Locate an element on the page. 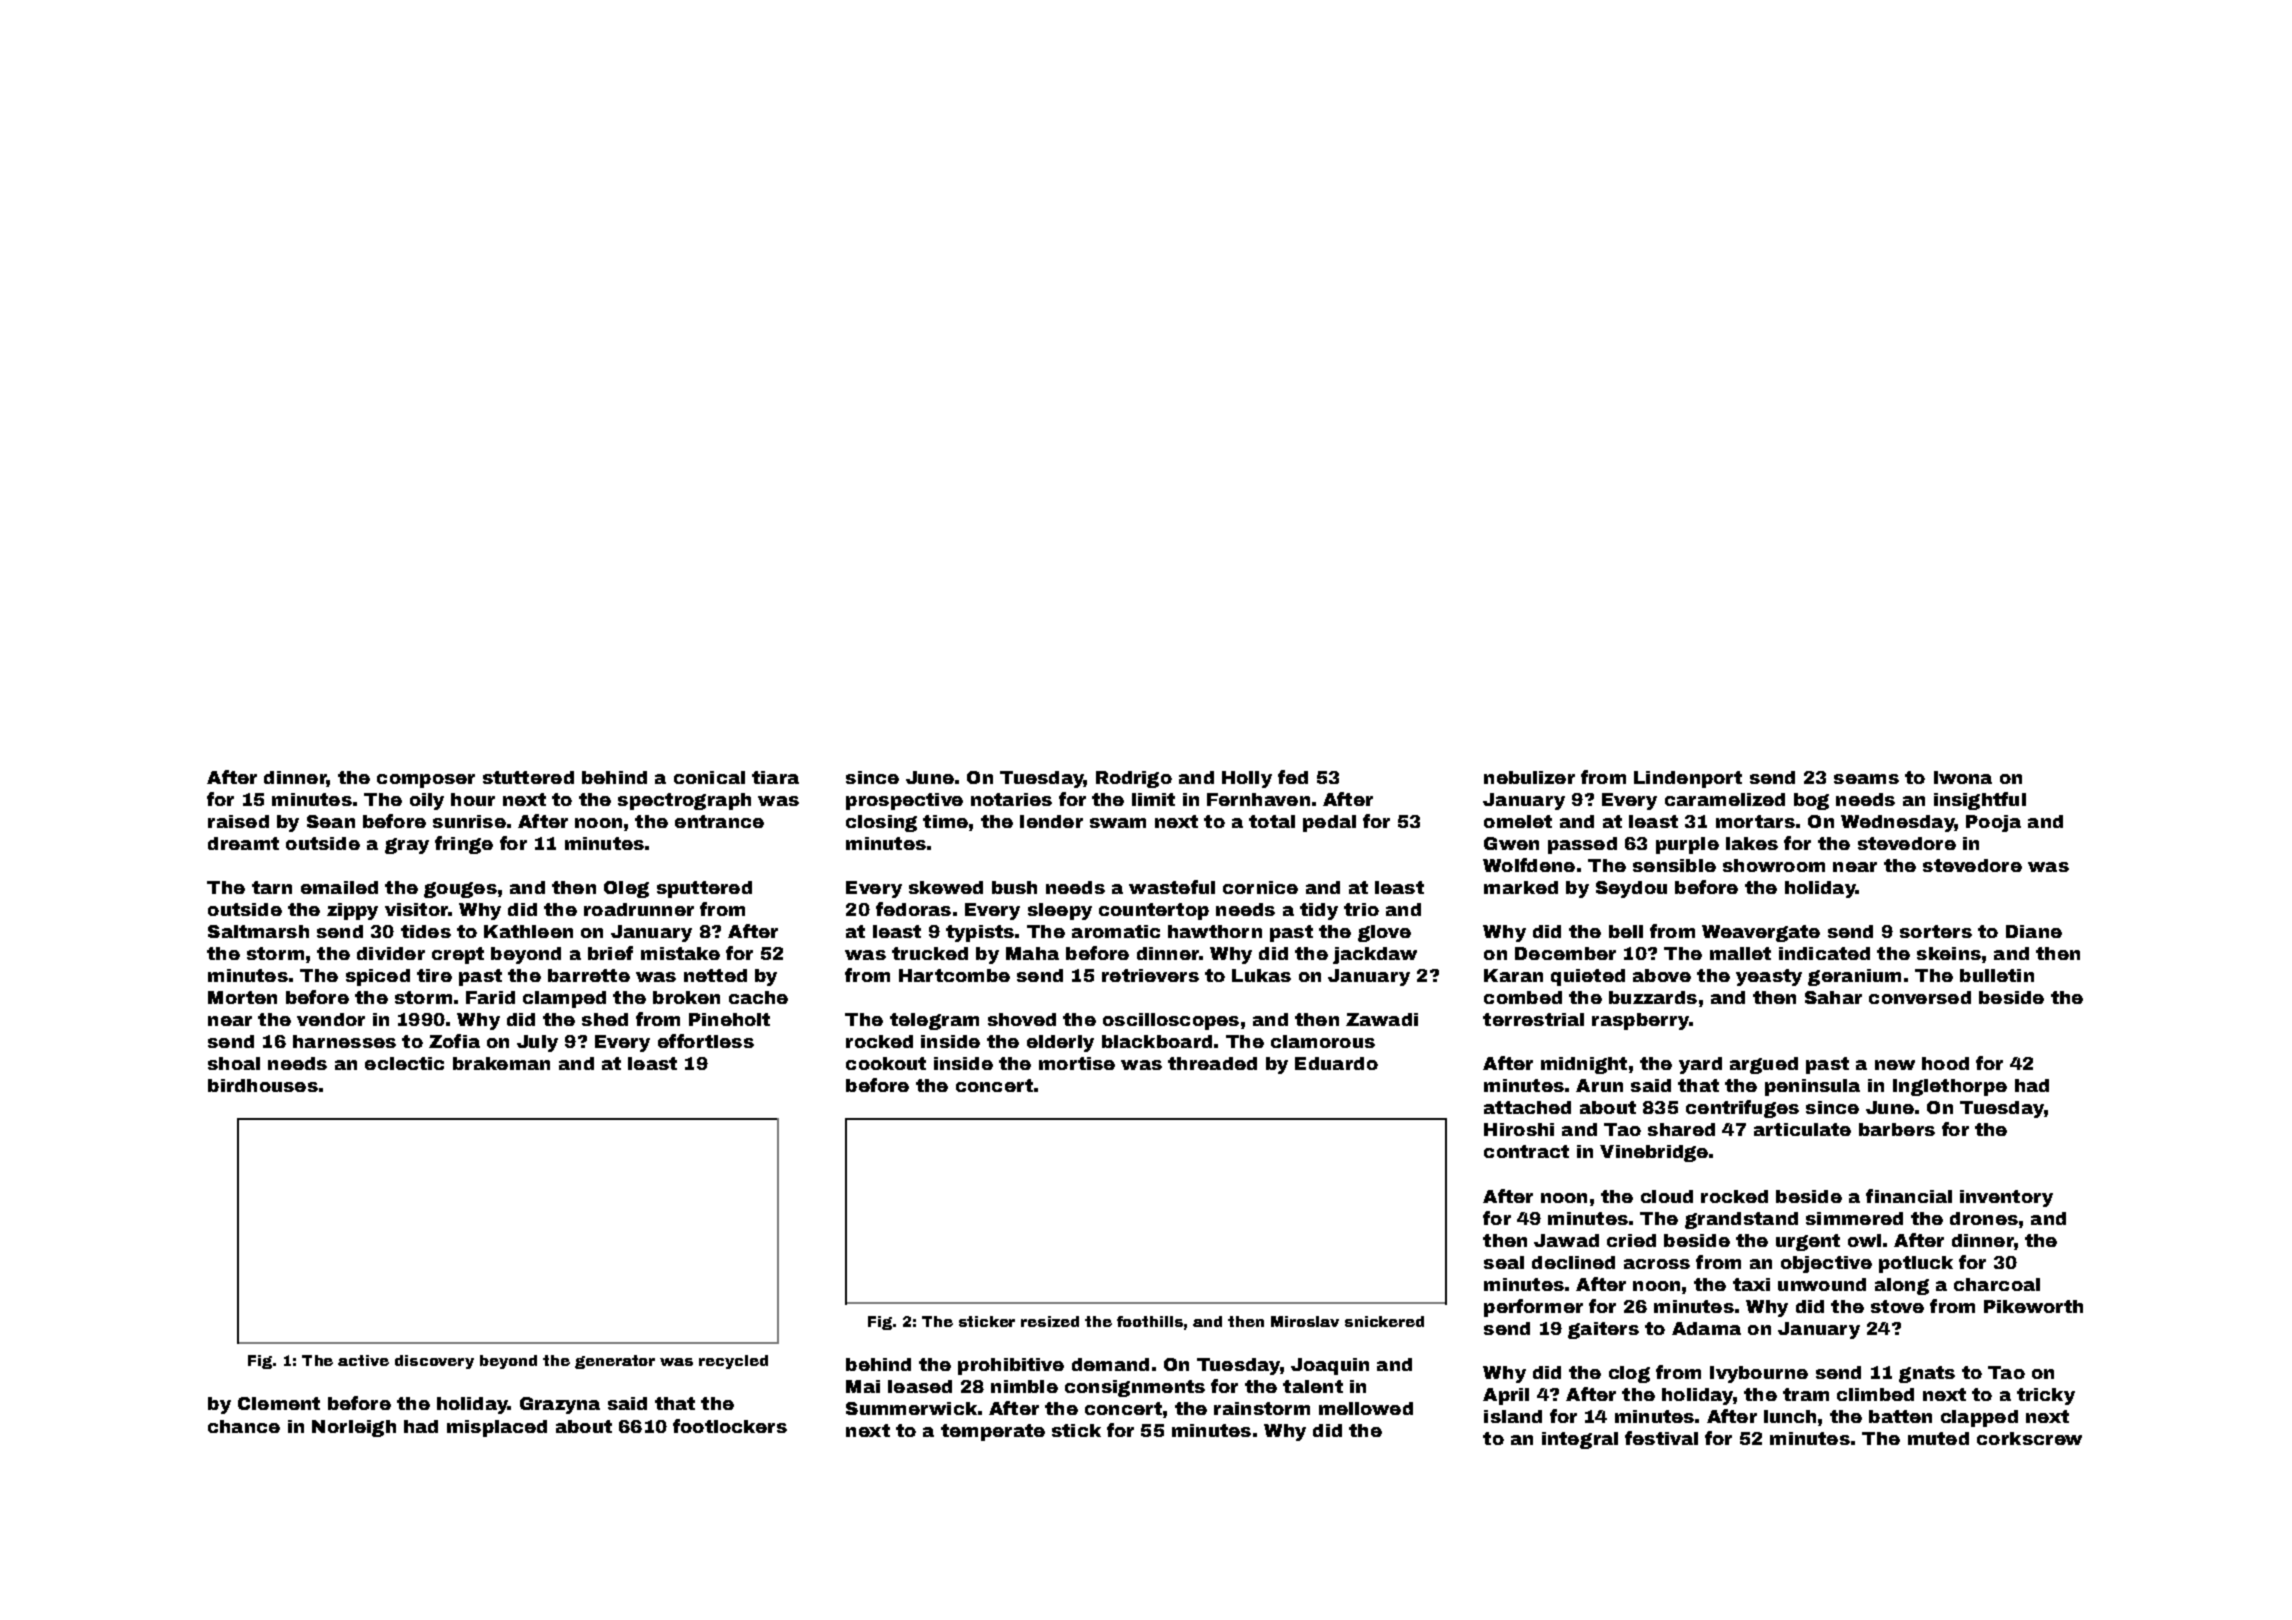 The image size is (2292, 1620). chance is located at coordinates (244, 1426).
